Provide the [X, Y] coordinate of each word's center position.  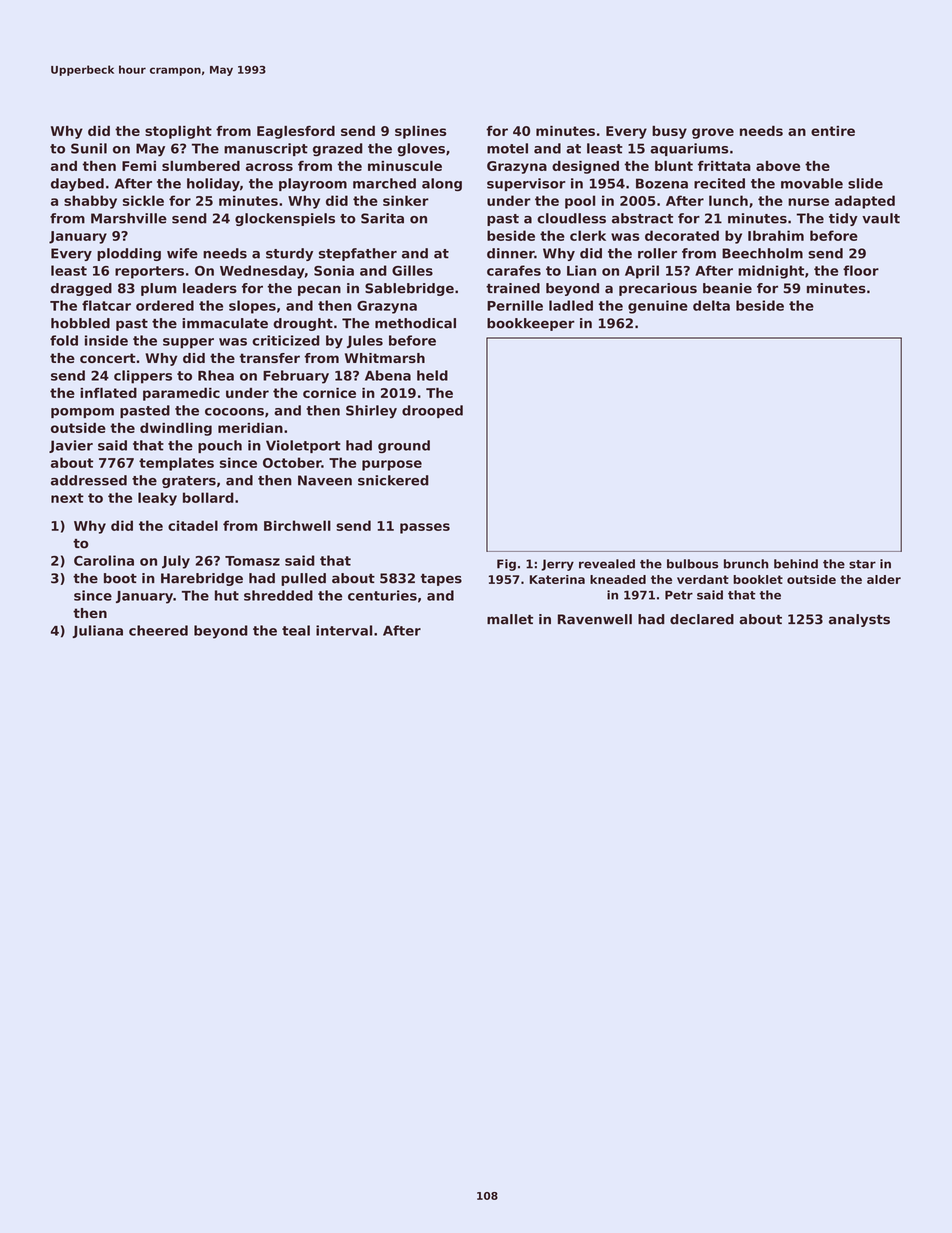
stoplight [178, 132]
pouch [220, 446]
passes [425, 528]
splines [421, 132]
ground [404, 446]
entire [833, 131]
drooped [432, 411]
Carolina [104, 560]
